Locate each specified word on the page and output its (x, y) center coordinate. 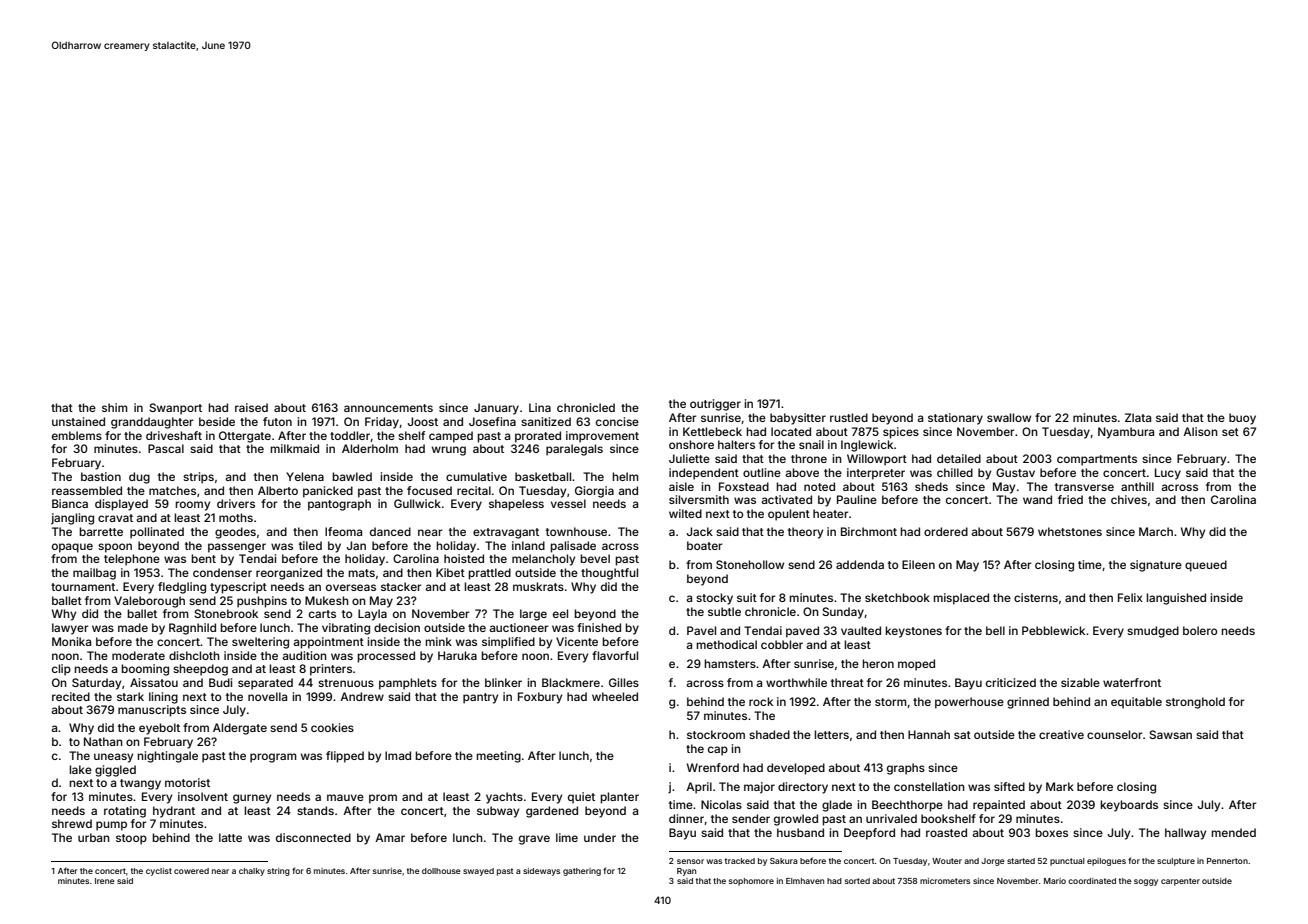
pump (111, 826)
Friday (382, 423)
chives (1129, 499)
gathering (582, 872)
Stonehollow (750, 564)
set (1230, 432)
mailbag (94, 574)
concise (617, 421)
